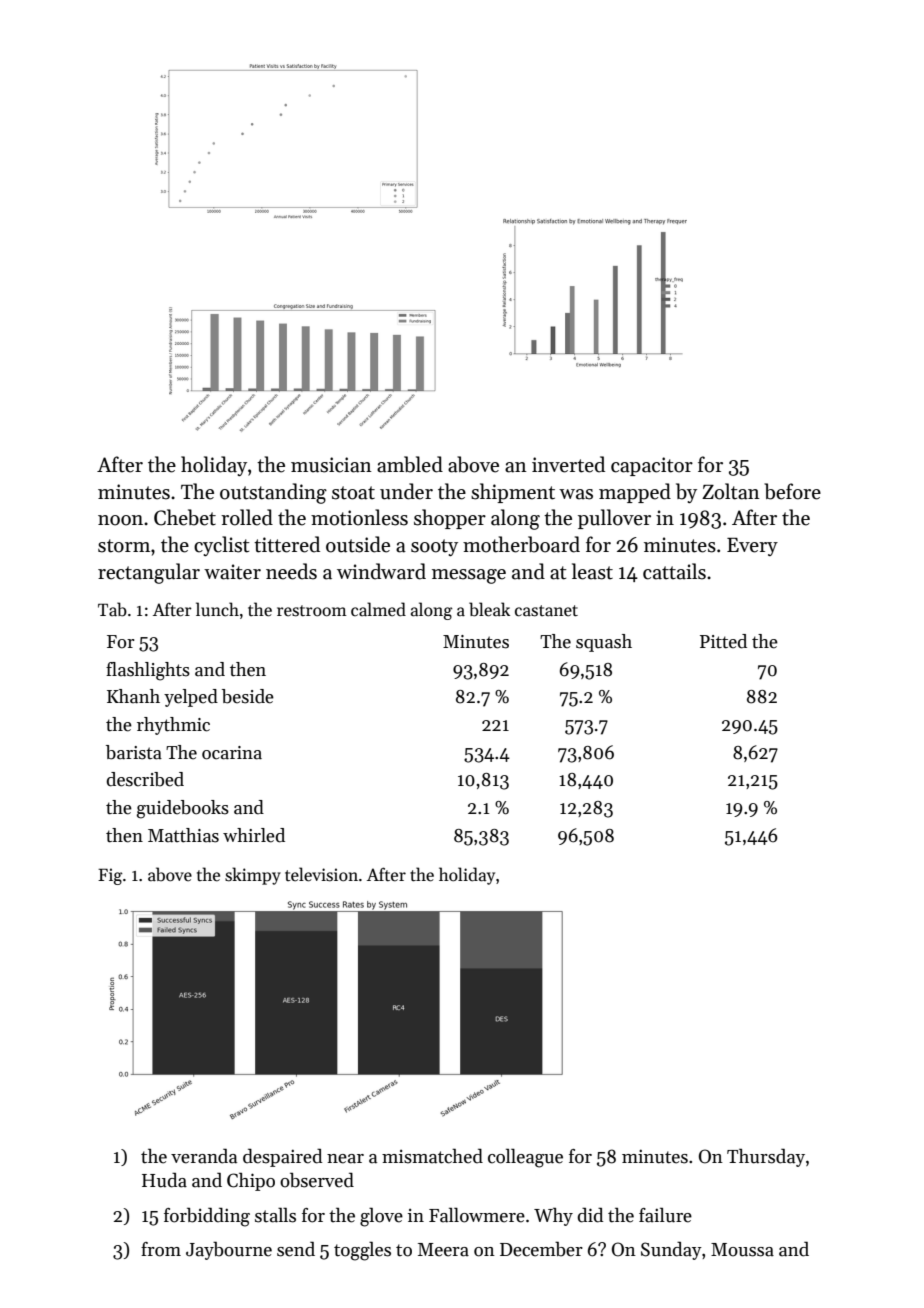 The width and height of the page is (924, 1308). What do you see at coordinates (232, 753) in the page?
I see `ocarina` at bounding box center [232, 753].
